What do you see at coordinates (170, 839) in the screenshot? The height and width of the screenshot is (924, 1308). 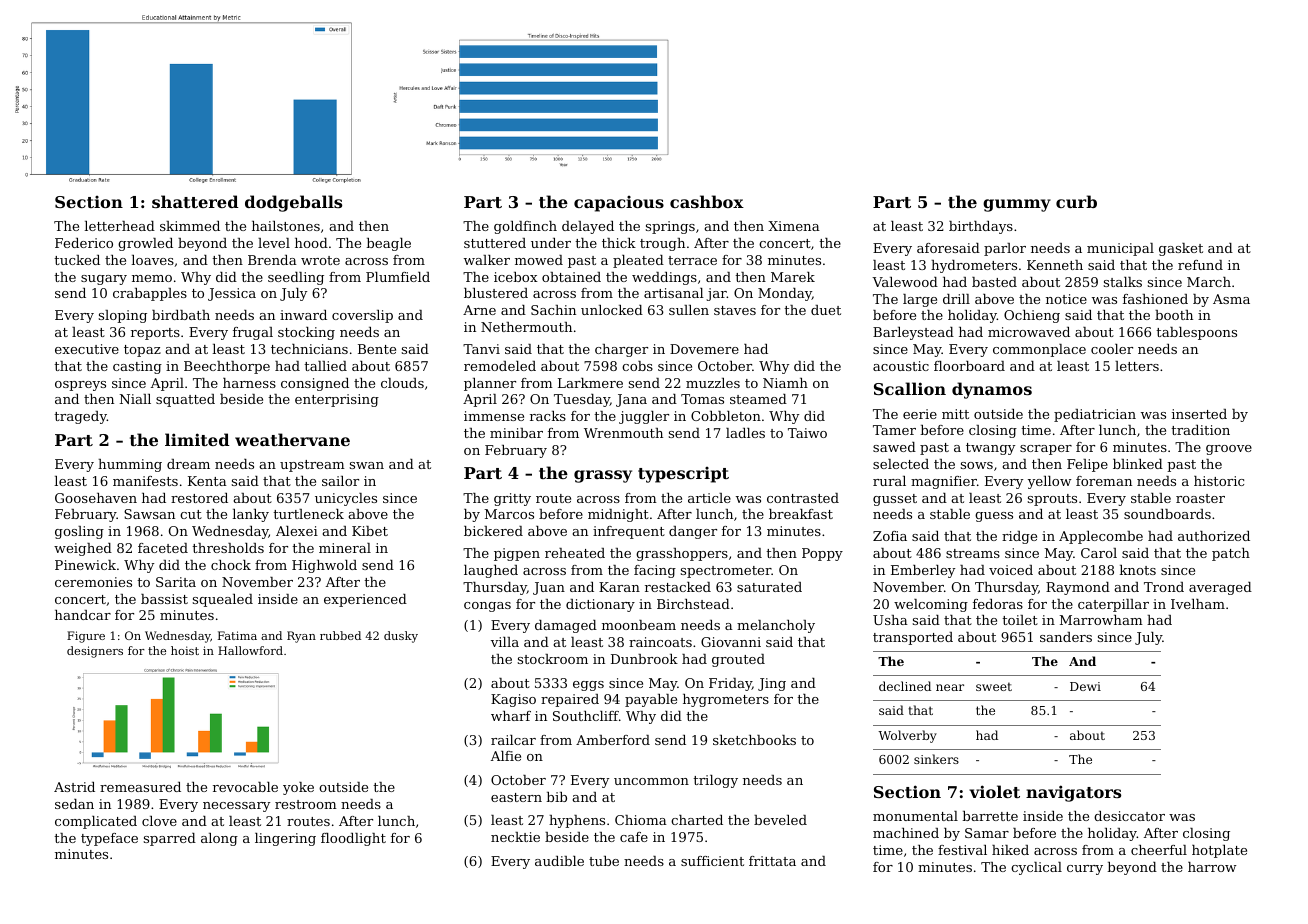 I see `sparred` at bounding box center [170, 839].
